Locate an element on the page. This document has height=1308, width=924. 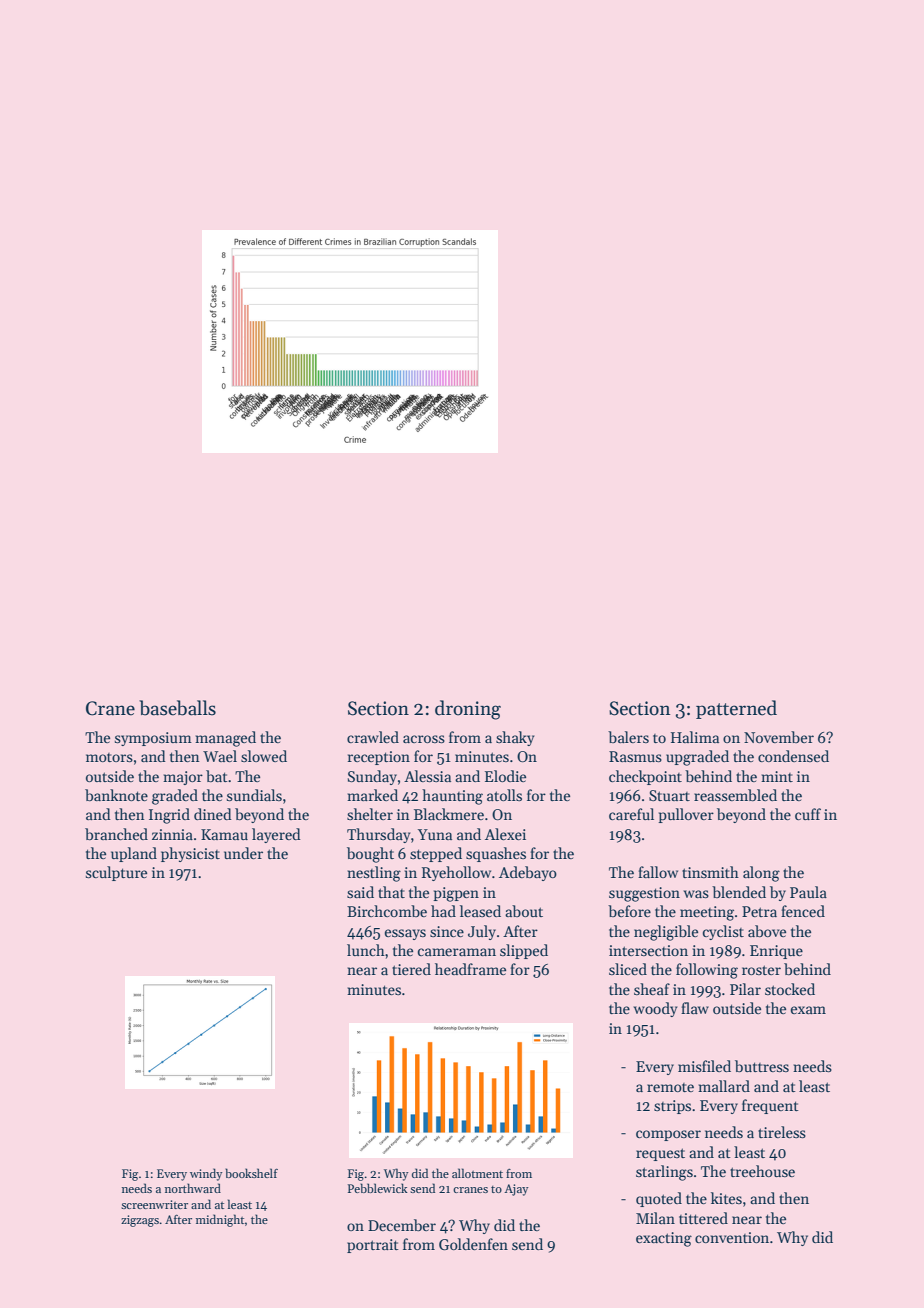
zigzags is located at coordinates (140, 1221).
